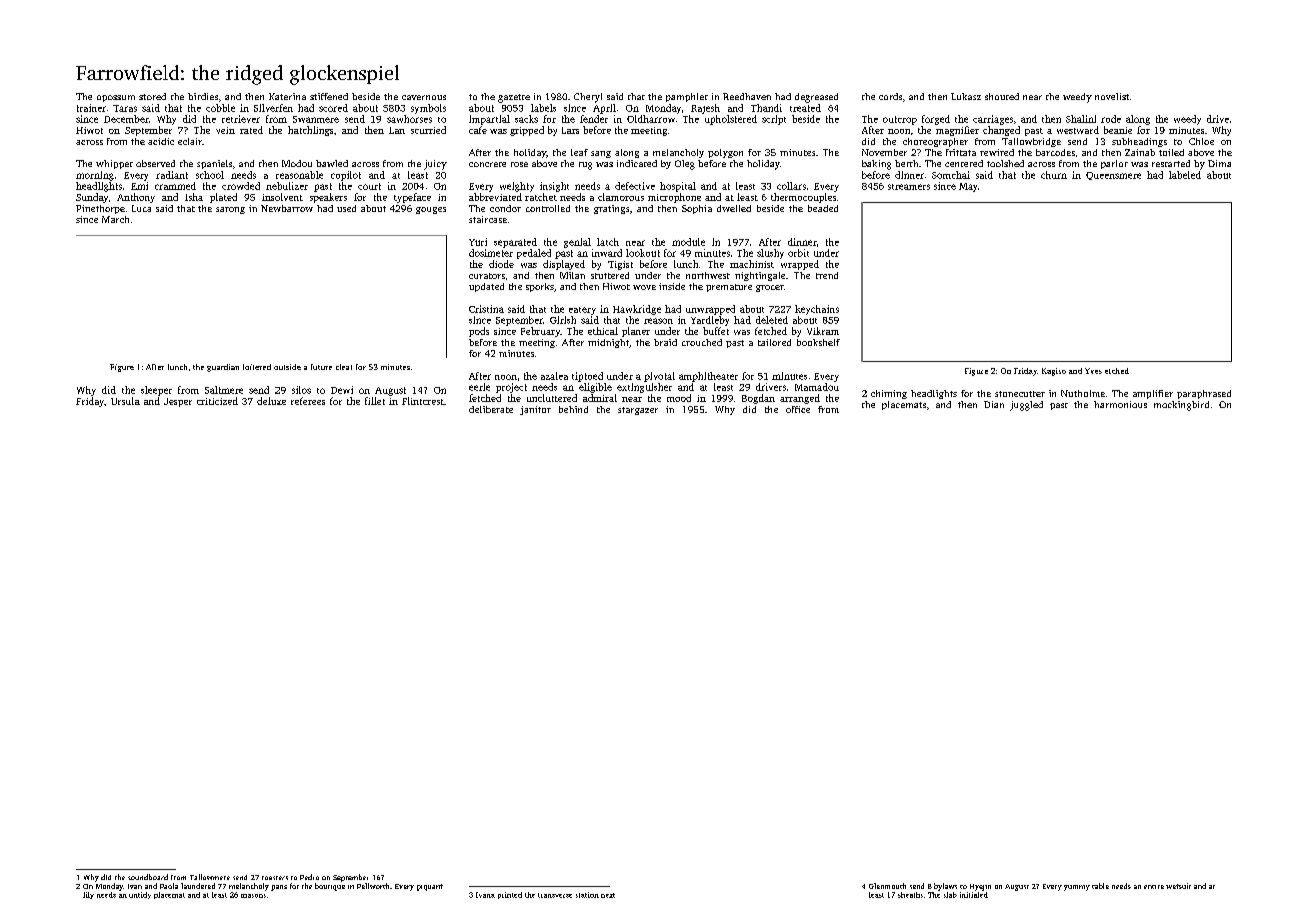 The image size is (1308, 924). Describe the element at coordinates (887, 886) in the page. I see `Glenmouth` at that location.
